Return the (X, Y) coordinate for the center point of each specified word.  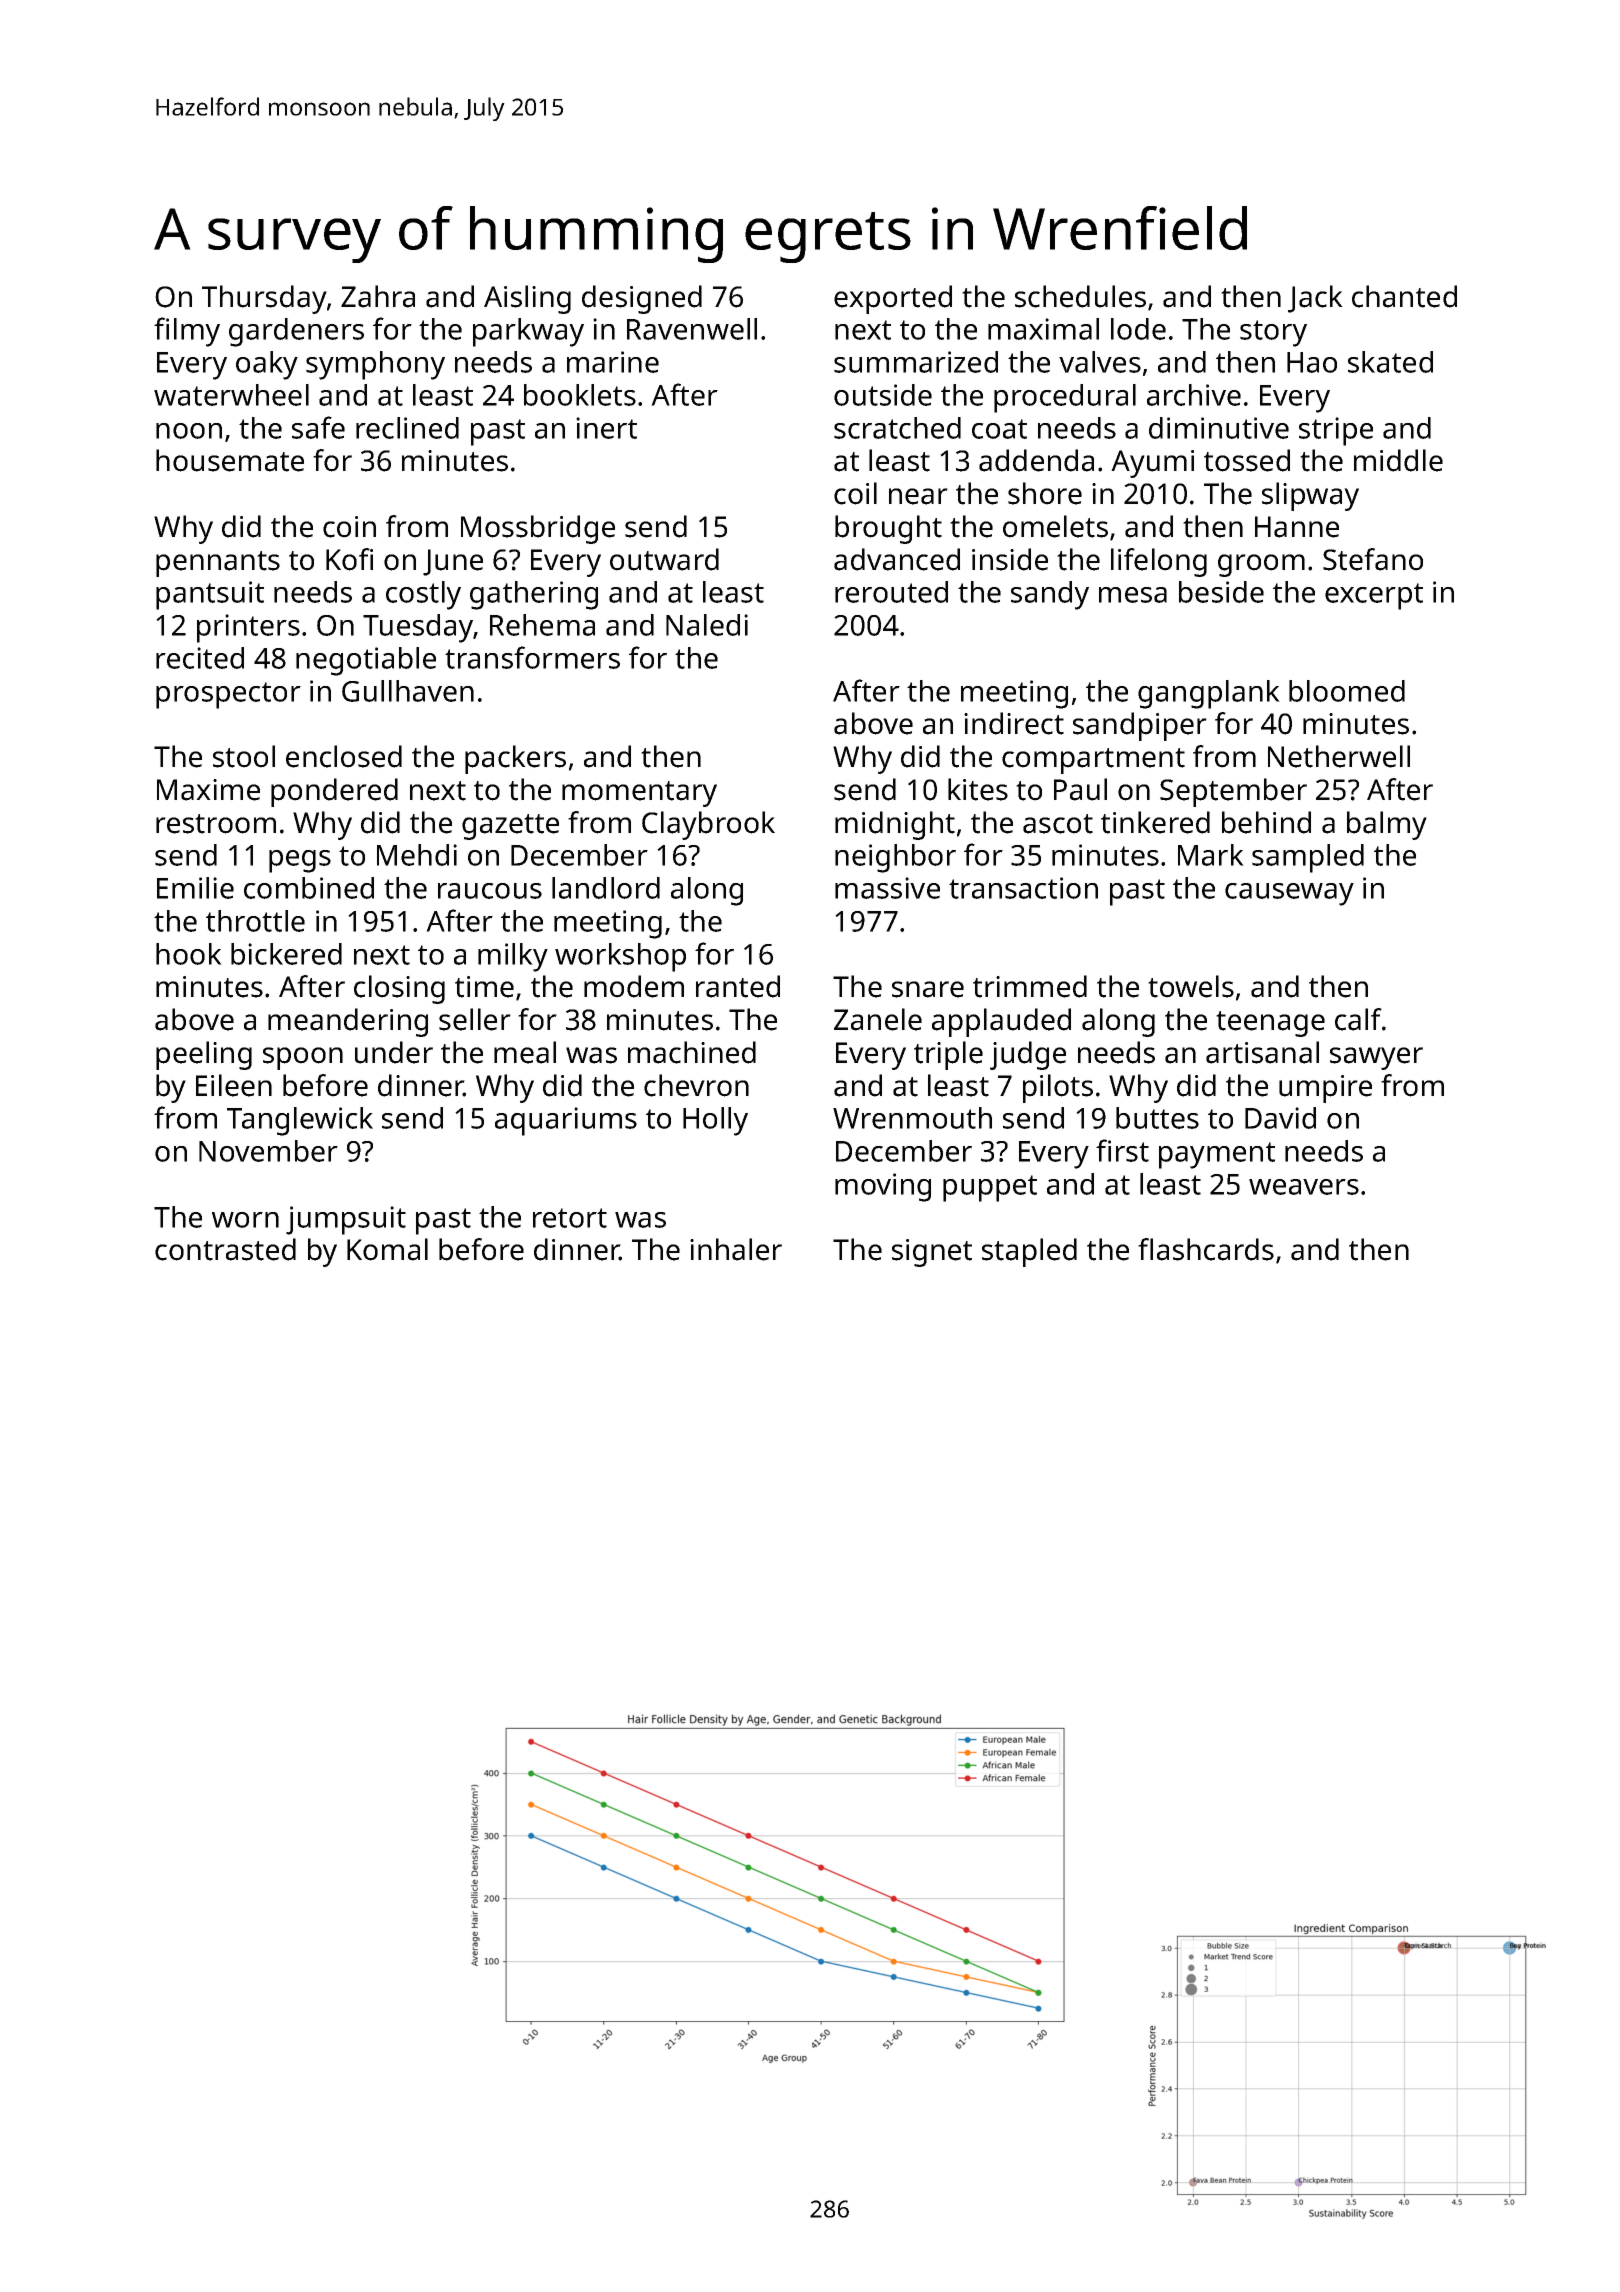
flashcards (1206, 1249)
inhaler (736, 1249)
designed (642, 299)
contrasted (225, 1249)
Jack (1315, 299)
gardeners (296, 332)
